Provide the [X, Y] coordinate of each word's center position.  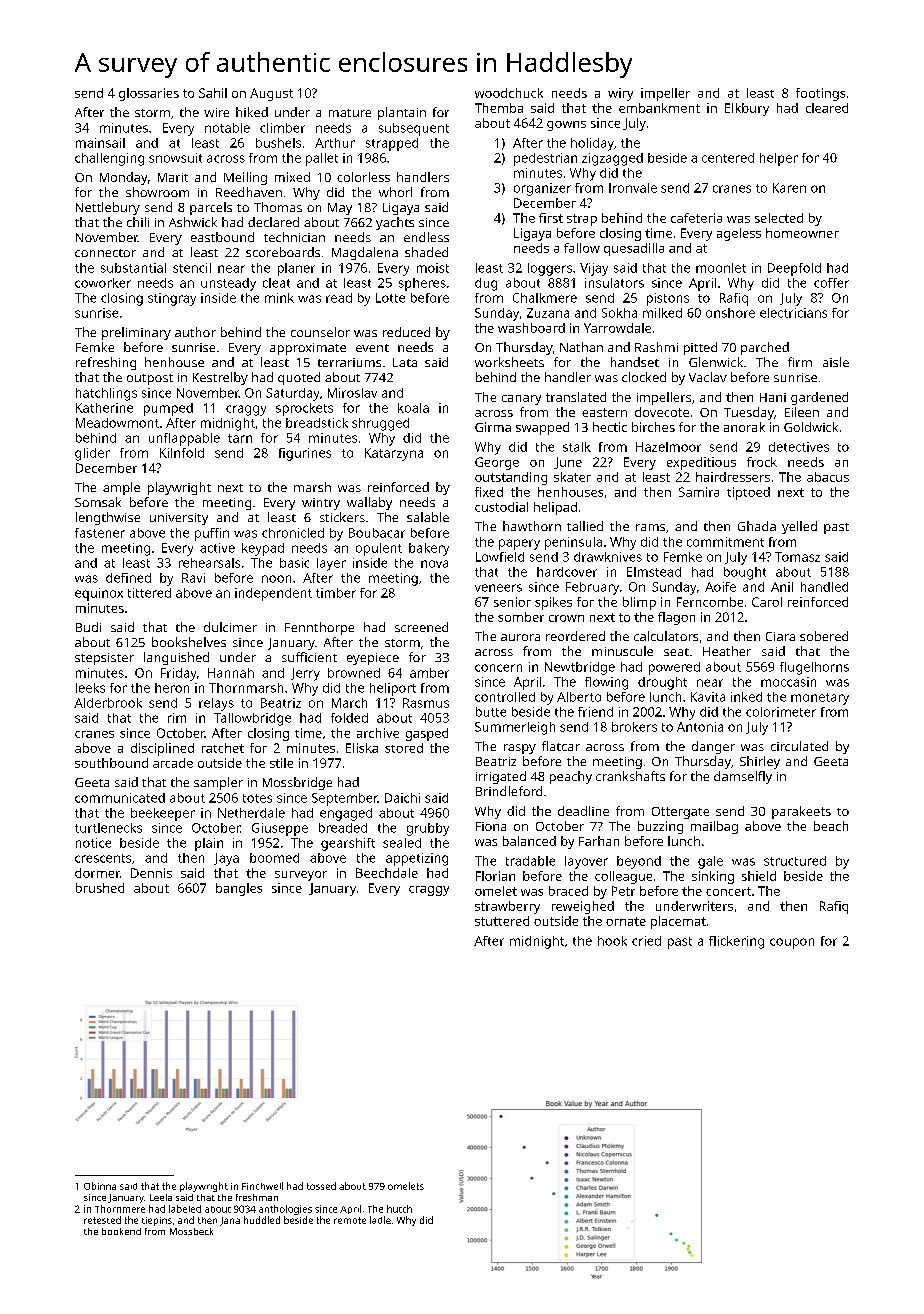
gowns [566, 126]
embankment [659, 108]
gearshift [348, 844]
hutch [399, 1209]
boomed [274, 858]
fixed [489, 492]
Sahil [213, 93]
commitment [725, 542]
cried [646, 941]
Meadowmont [117, 423]
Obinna [100, 1186]
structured [795, 861]
